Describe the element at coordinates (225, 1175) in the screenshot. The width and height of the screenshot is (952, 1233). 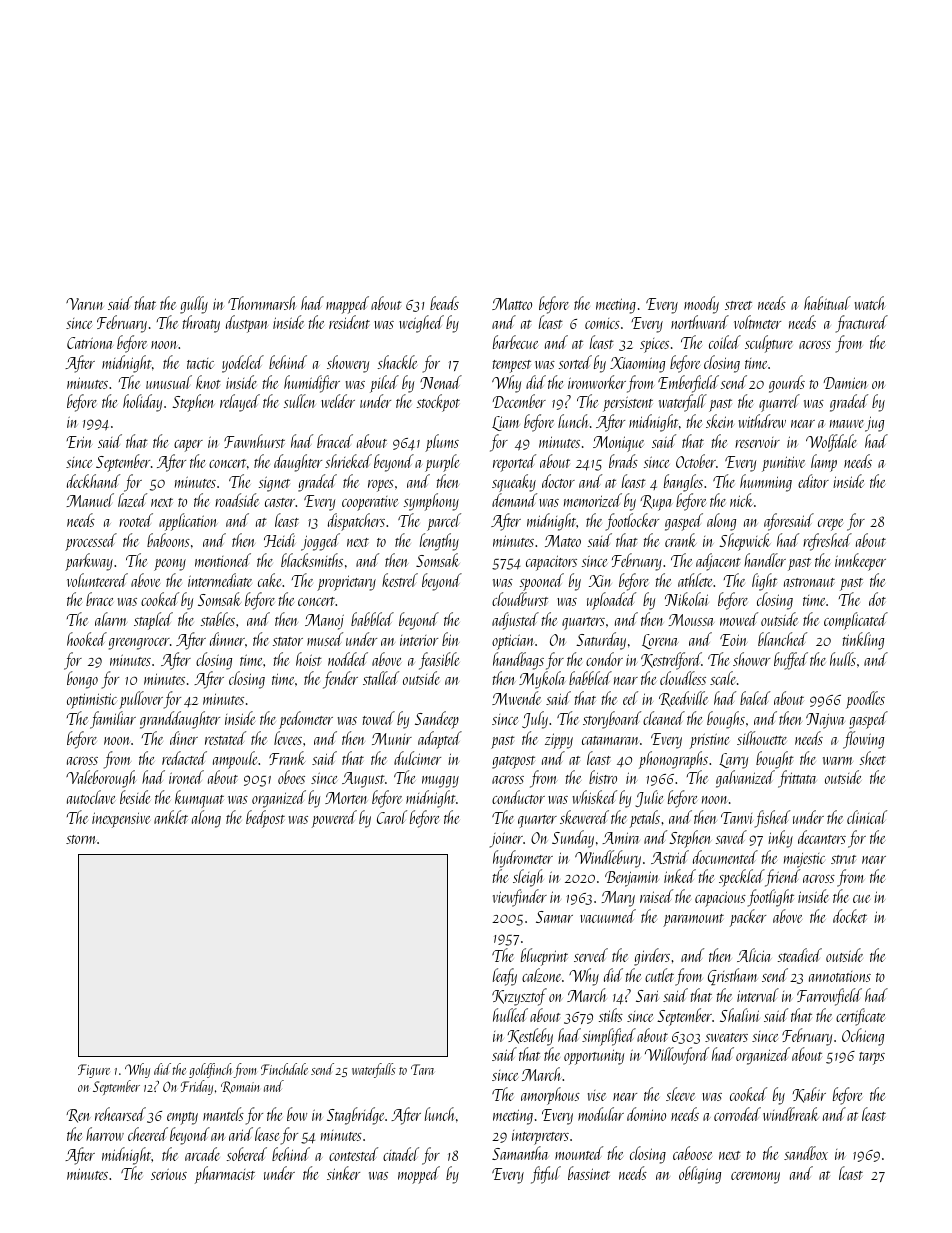
I see `pharmacist` at that location.
